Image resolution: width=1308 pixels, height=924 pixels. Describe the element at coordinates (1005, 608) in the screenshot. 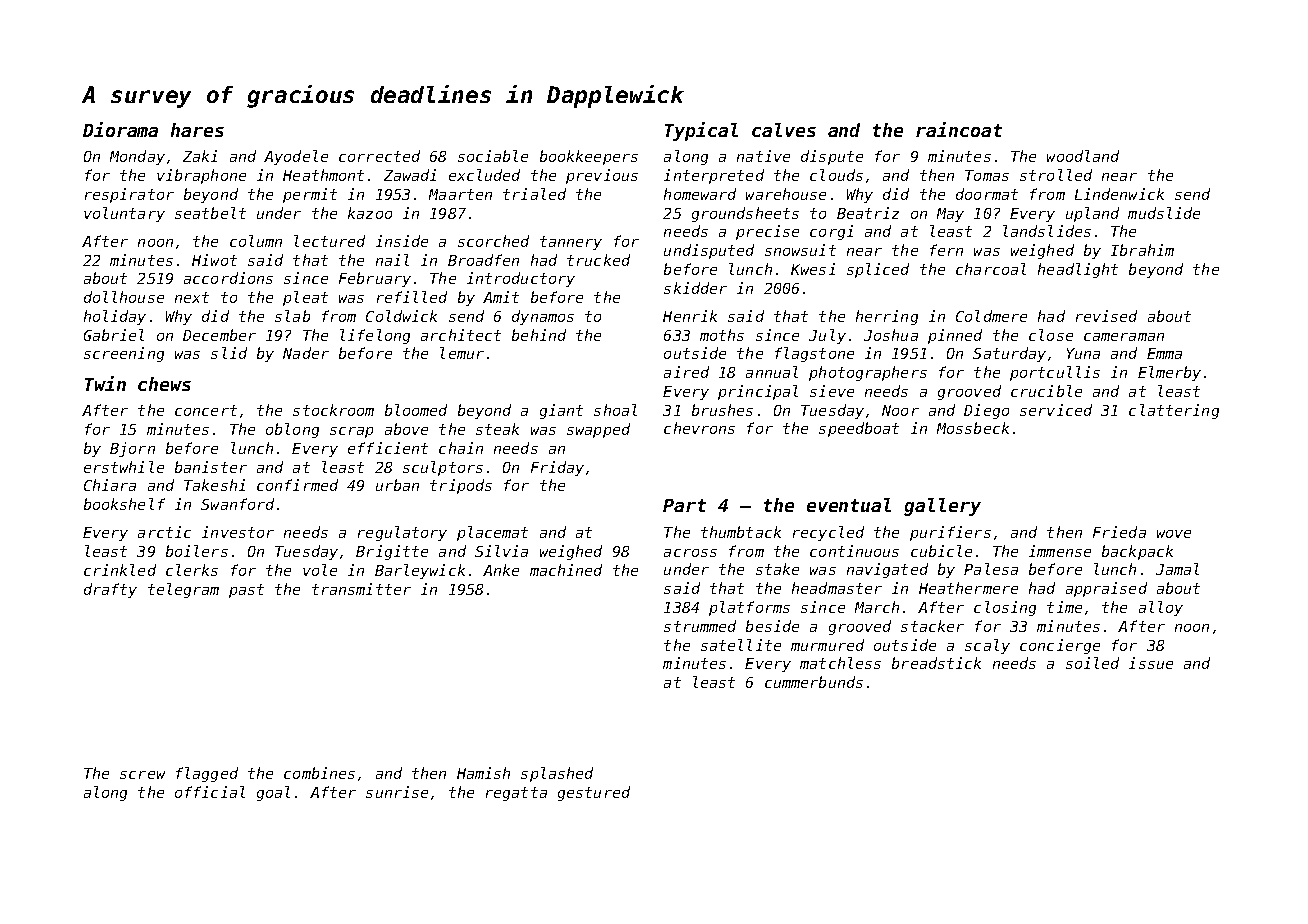

I see `closing` at that location.
